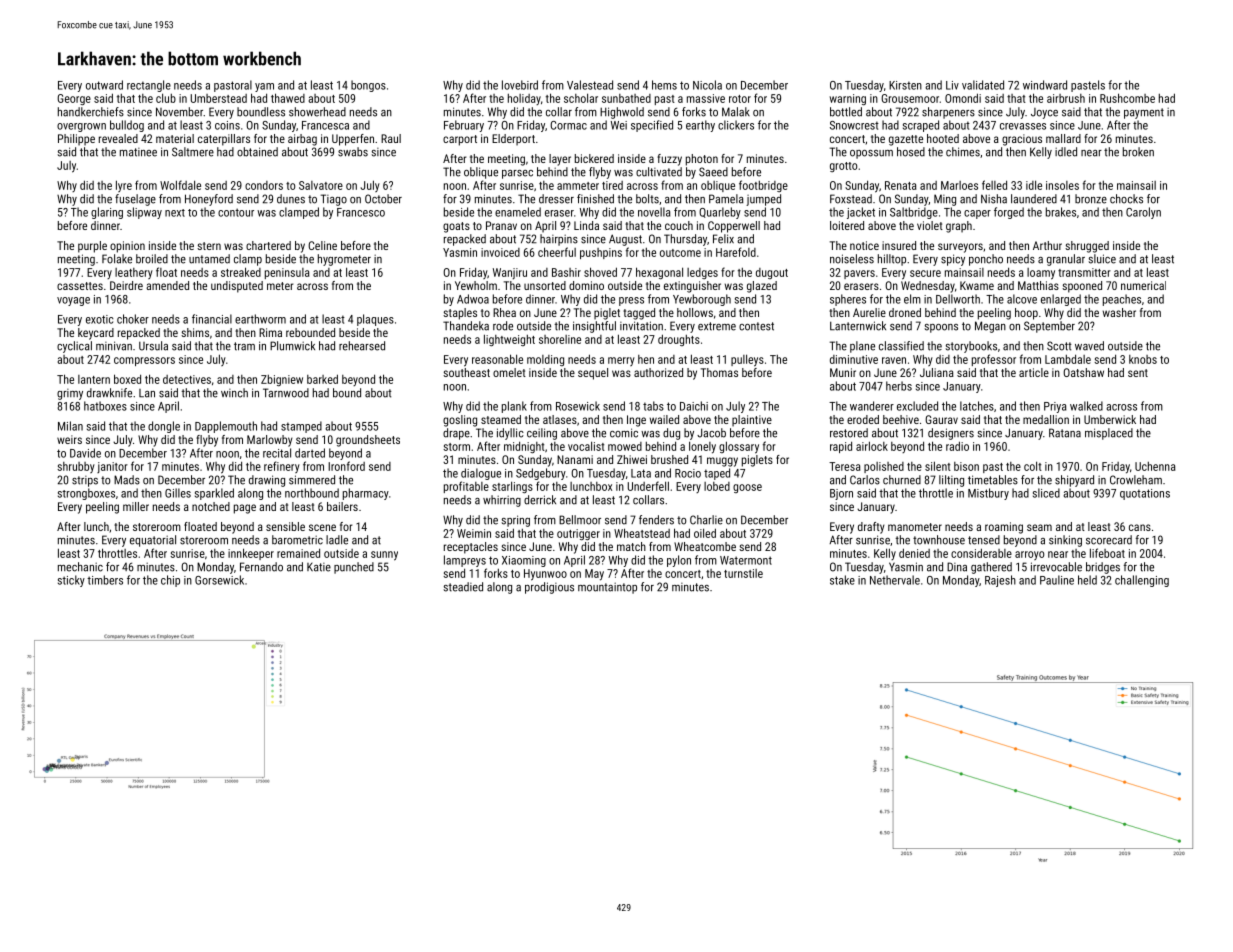 The image size is (1233, 952). Describe the element at coordinates (994, 185) in the screenshot. I see `felled` at that location.
